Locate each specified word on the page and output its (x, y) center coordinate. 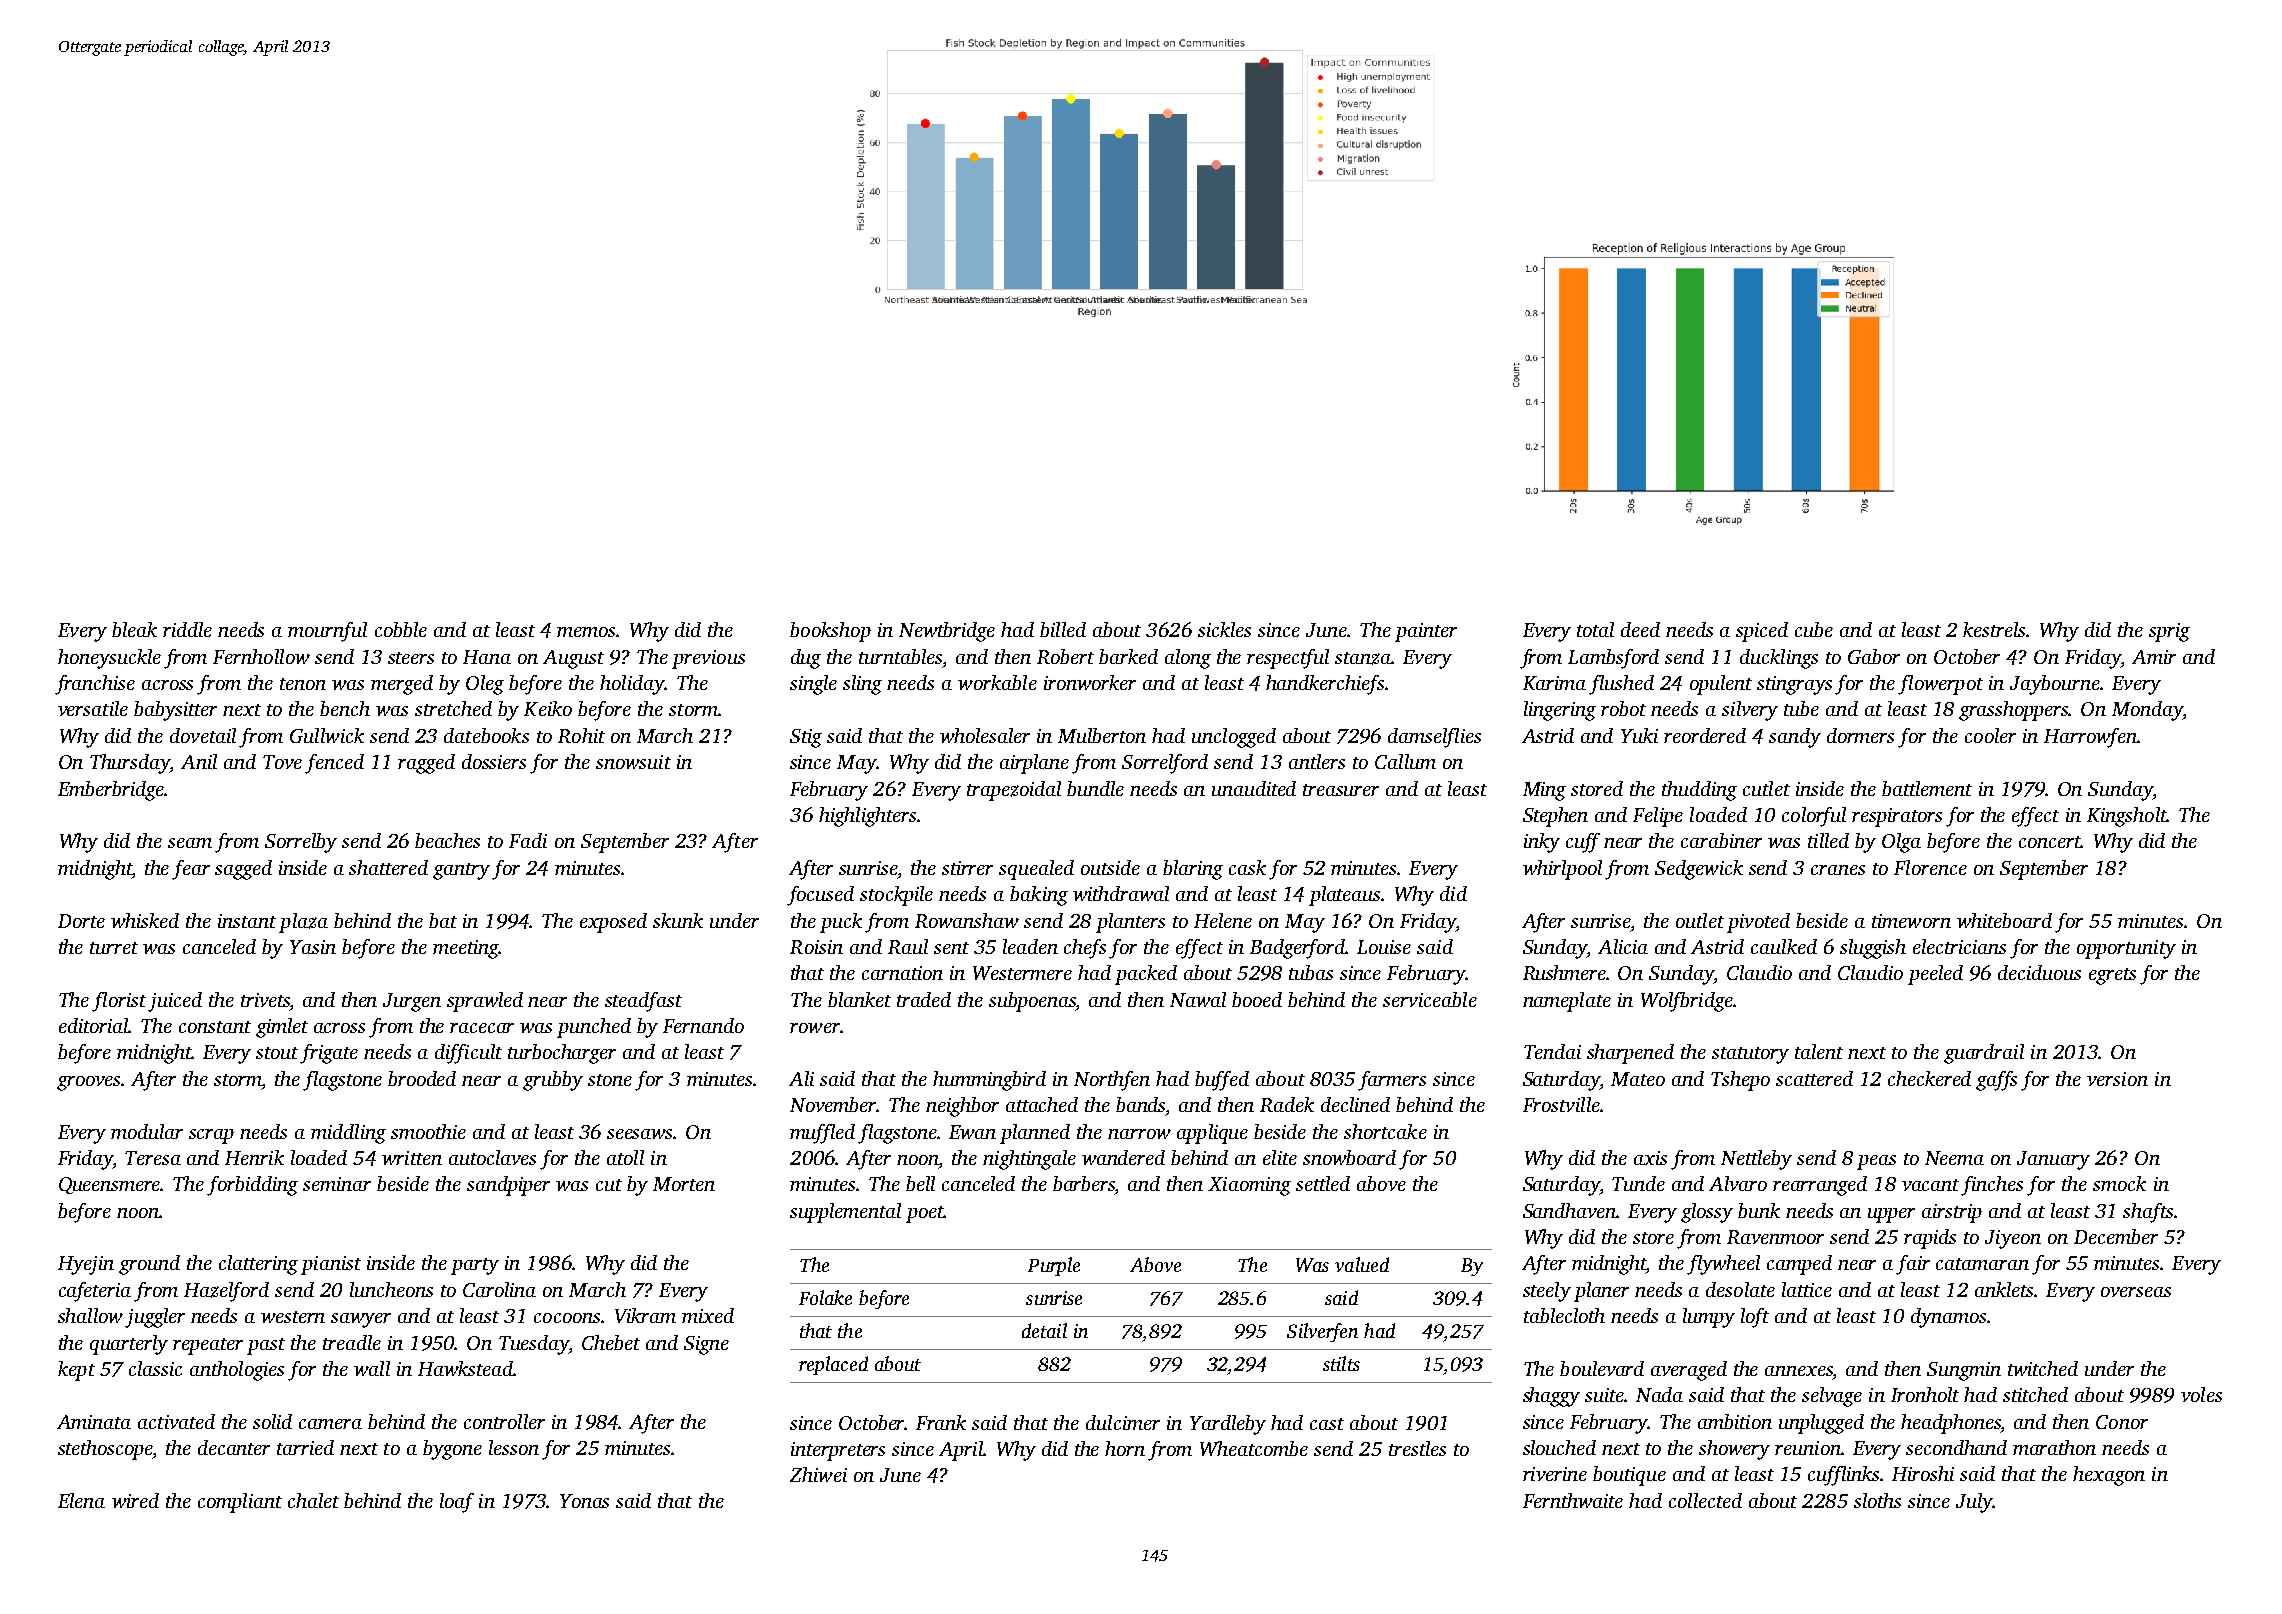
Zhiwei (818, 1474)
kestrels (1995, 629)
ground (149, 1265)
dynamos (1948, 1318)
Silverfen (1322, 1332)
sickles (1224, 629)
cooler (1990, 735)
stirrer (967, 868)
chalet (313, 1500)
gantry (461, 871)
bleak (134, 629)
